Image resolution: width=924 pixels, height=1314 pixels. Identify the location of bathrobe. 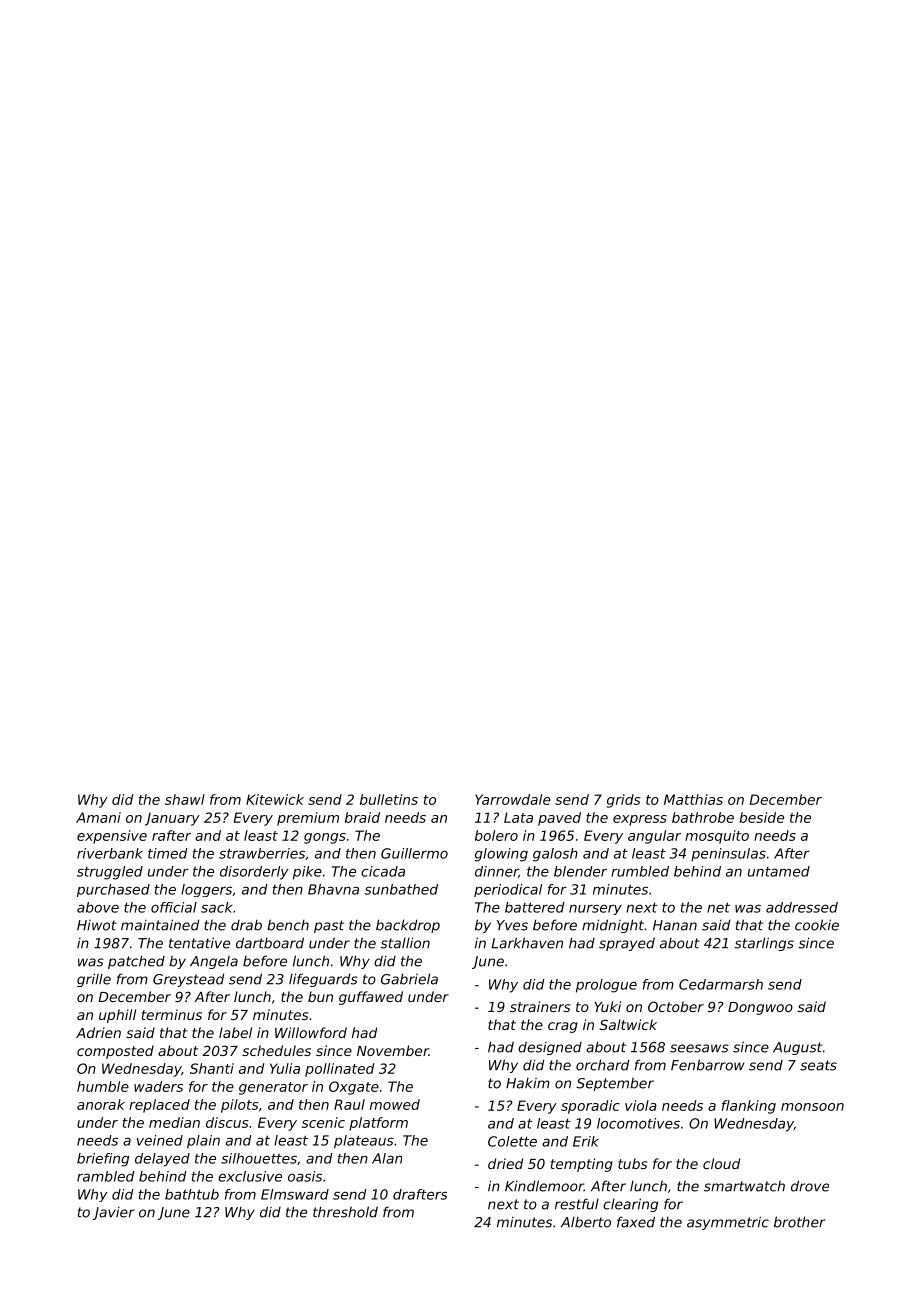
(703, 817).
